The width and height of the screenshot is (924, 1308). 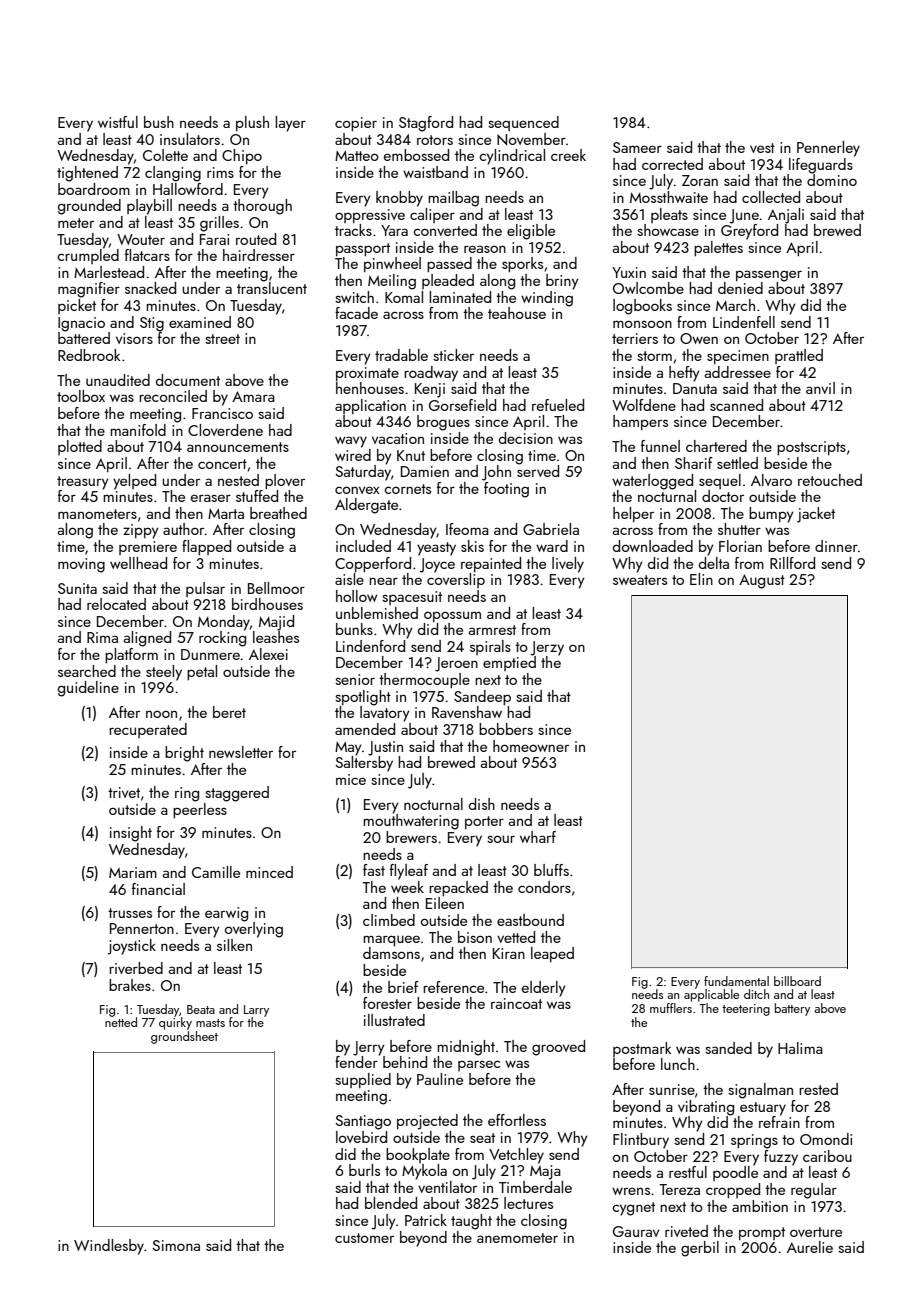 What do you see at coordinates (278, 513) in the screenshot?
I see `breathed` at bounding box center [278, 513].
